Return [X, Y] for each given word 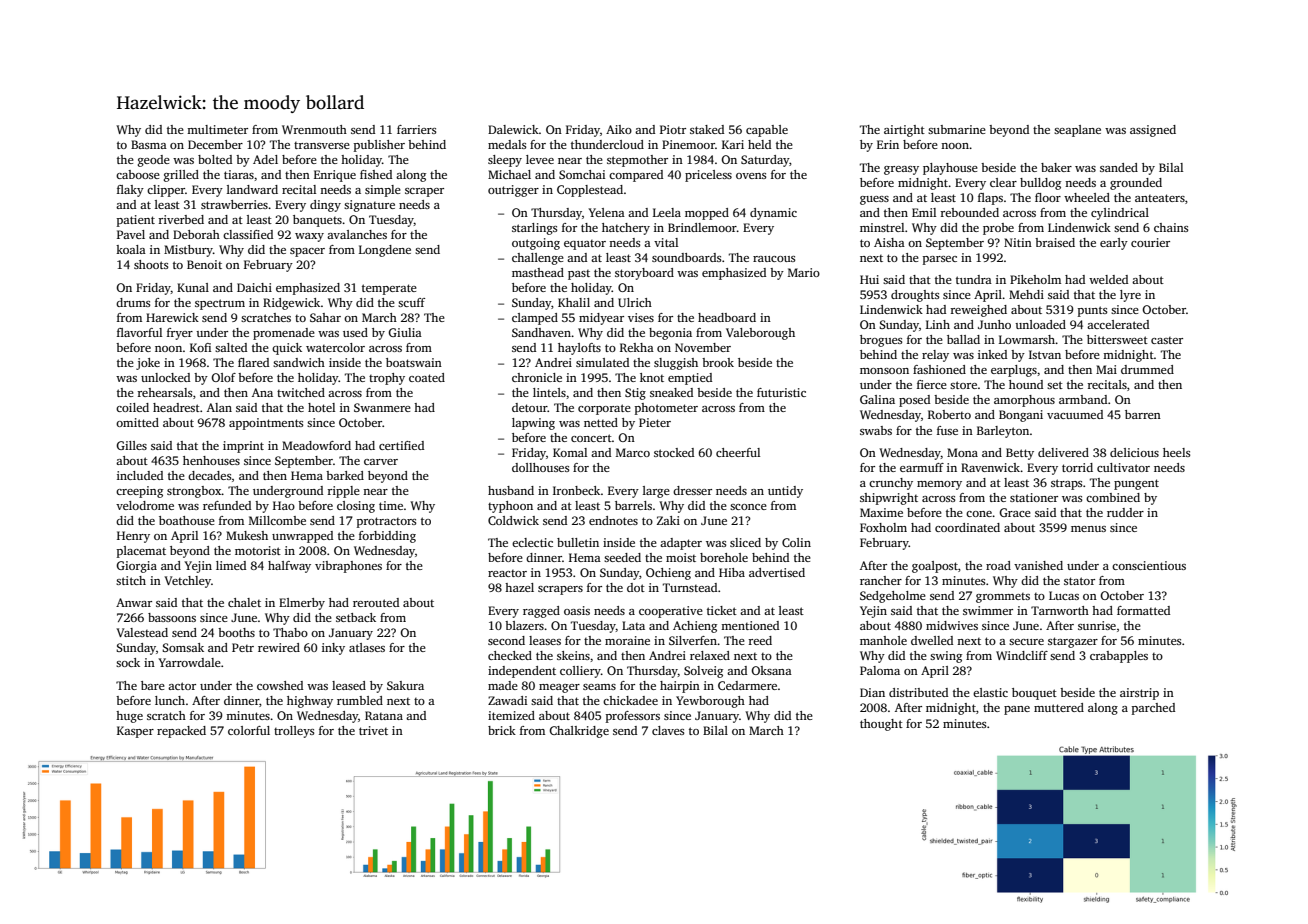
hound [1026, 384]
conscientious [1149, 565]
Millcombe [277, 520]
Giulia [405, 332]
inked [992, 354]
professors [633, 717]
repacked [181, 732]
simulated [602, 362]
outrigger [513, 191]
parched [1153, 709]
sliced [745, 542]
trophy [387, 379]
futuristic [781, 392]
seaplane [1077, 131]
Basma [149, 144]
